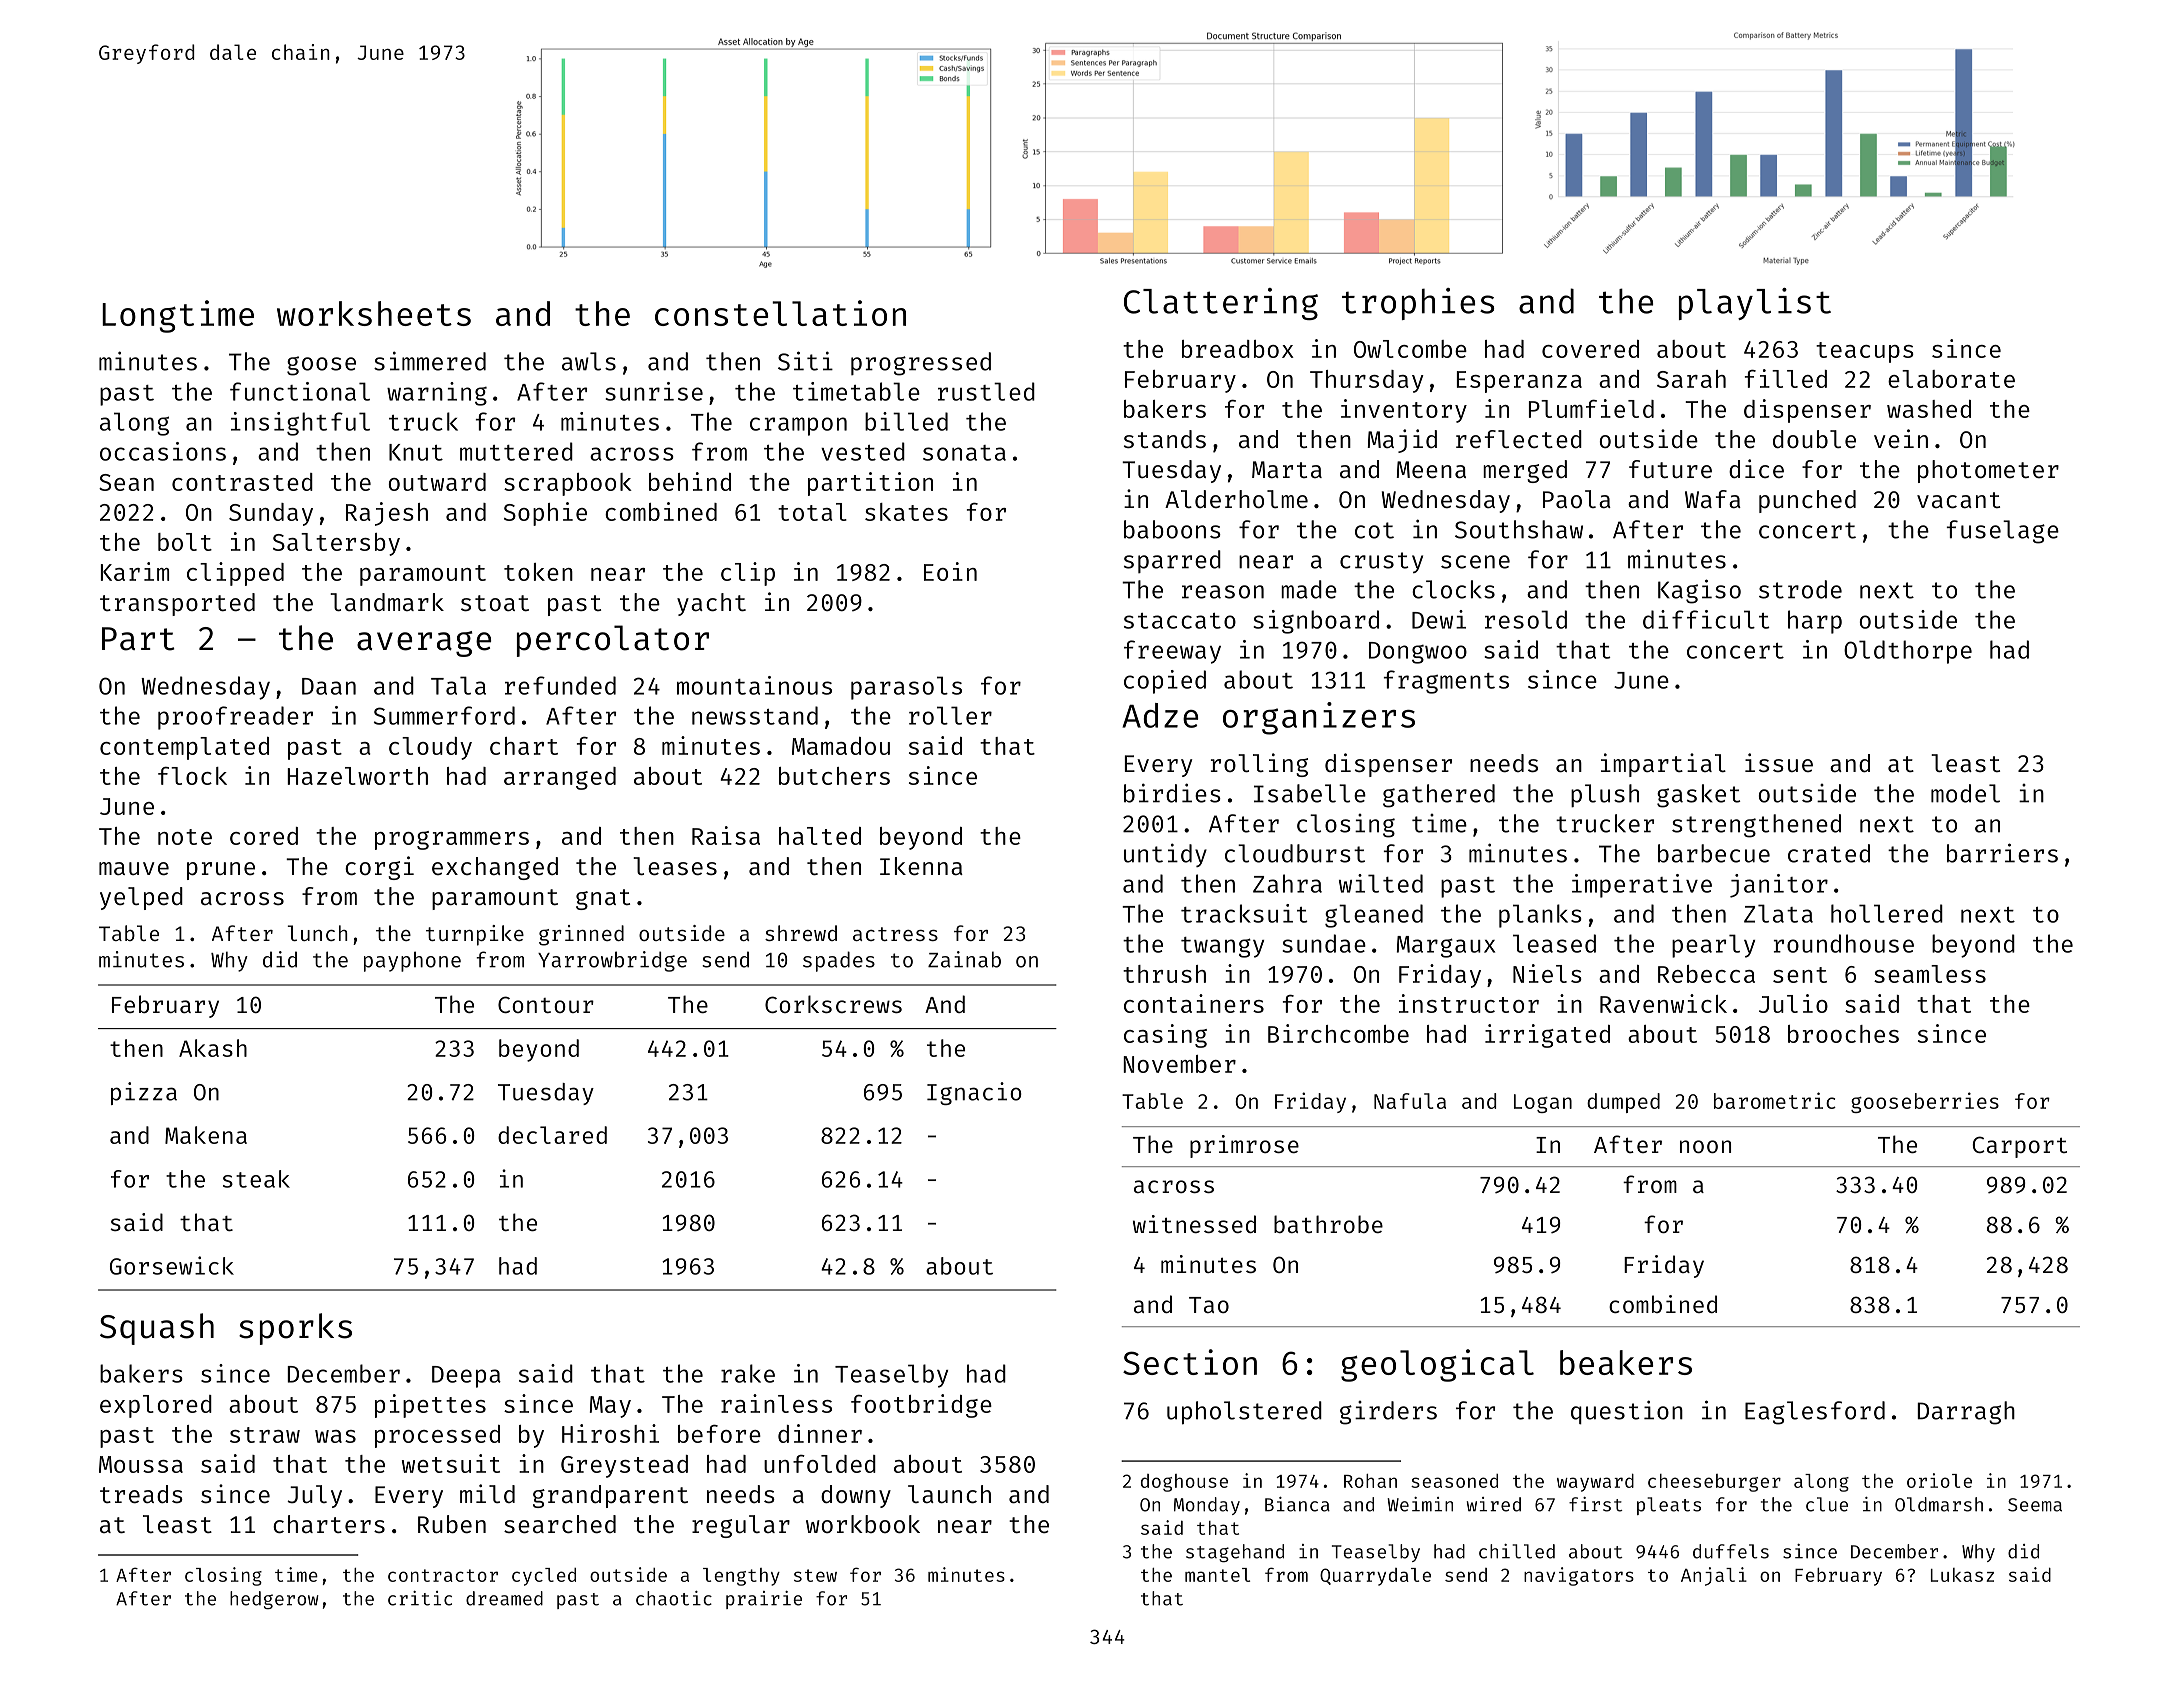  What do you see at coordinates (974, 1093) in the screenshot?
I see `Ignacio` at bounding box center [974, 1093].
